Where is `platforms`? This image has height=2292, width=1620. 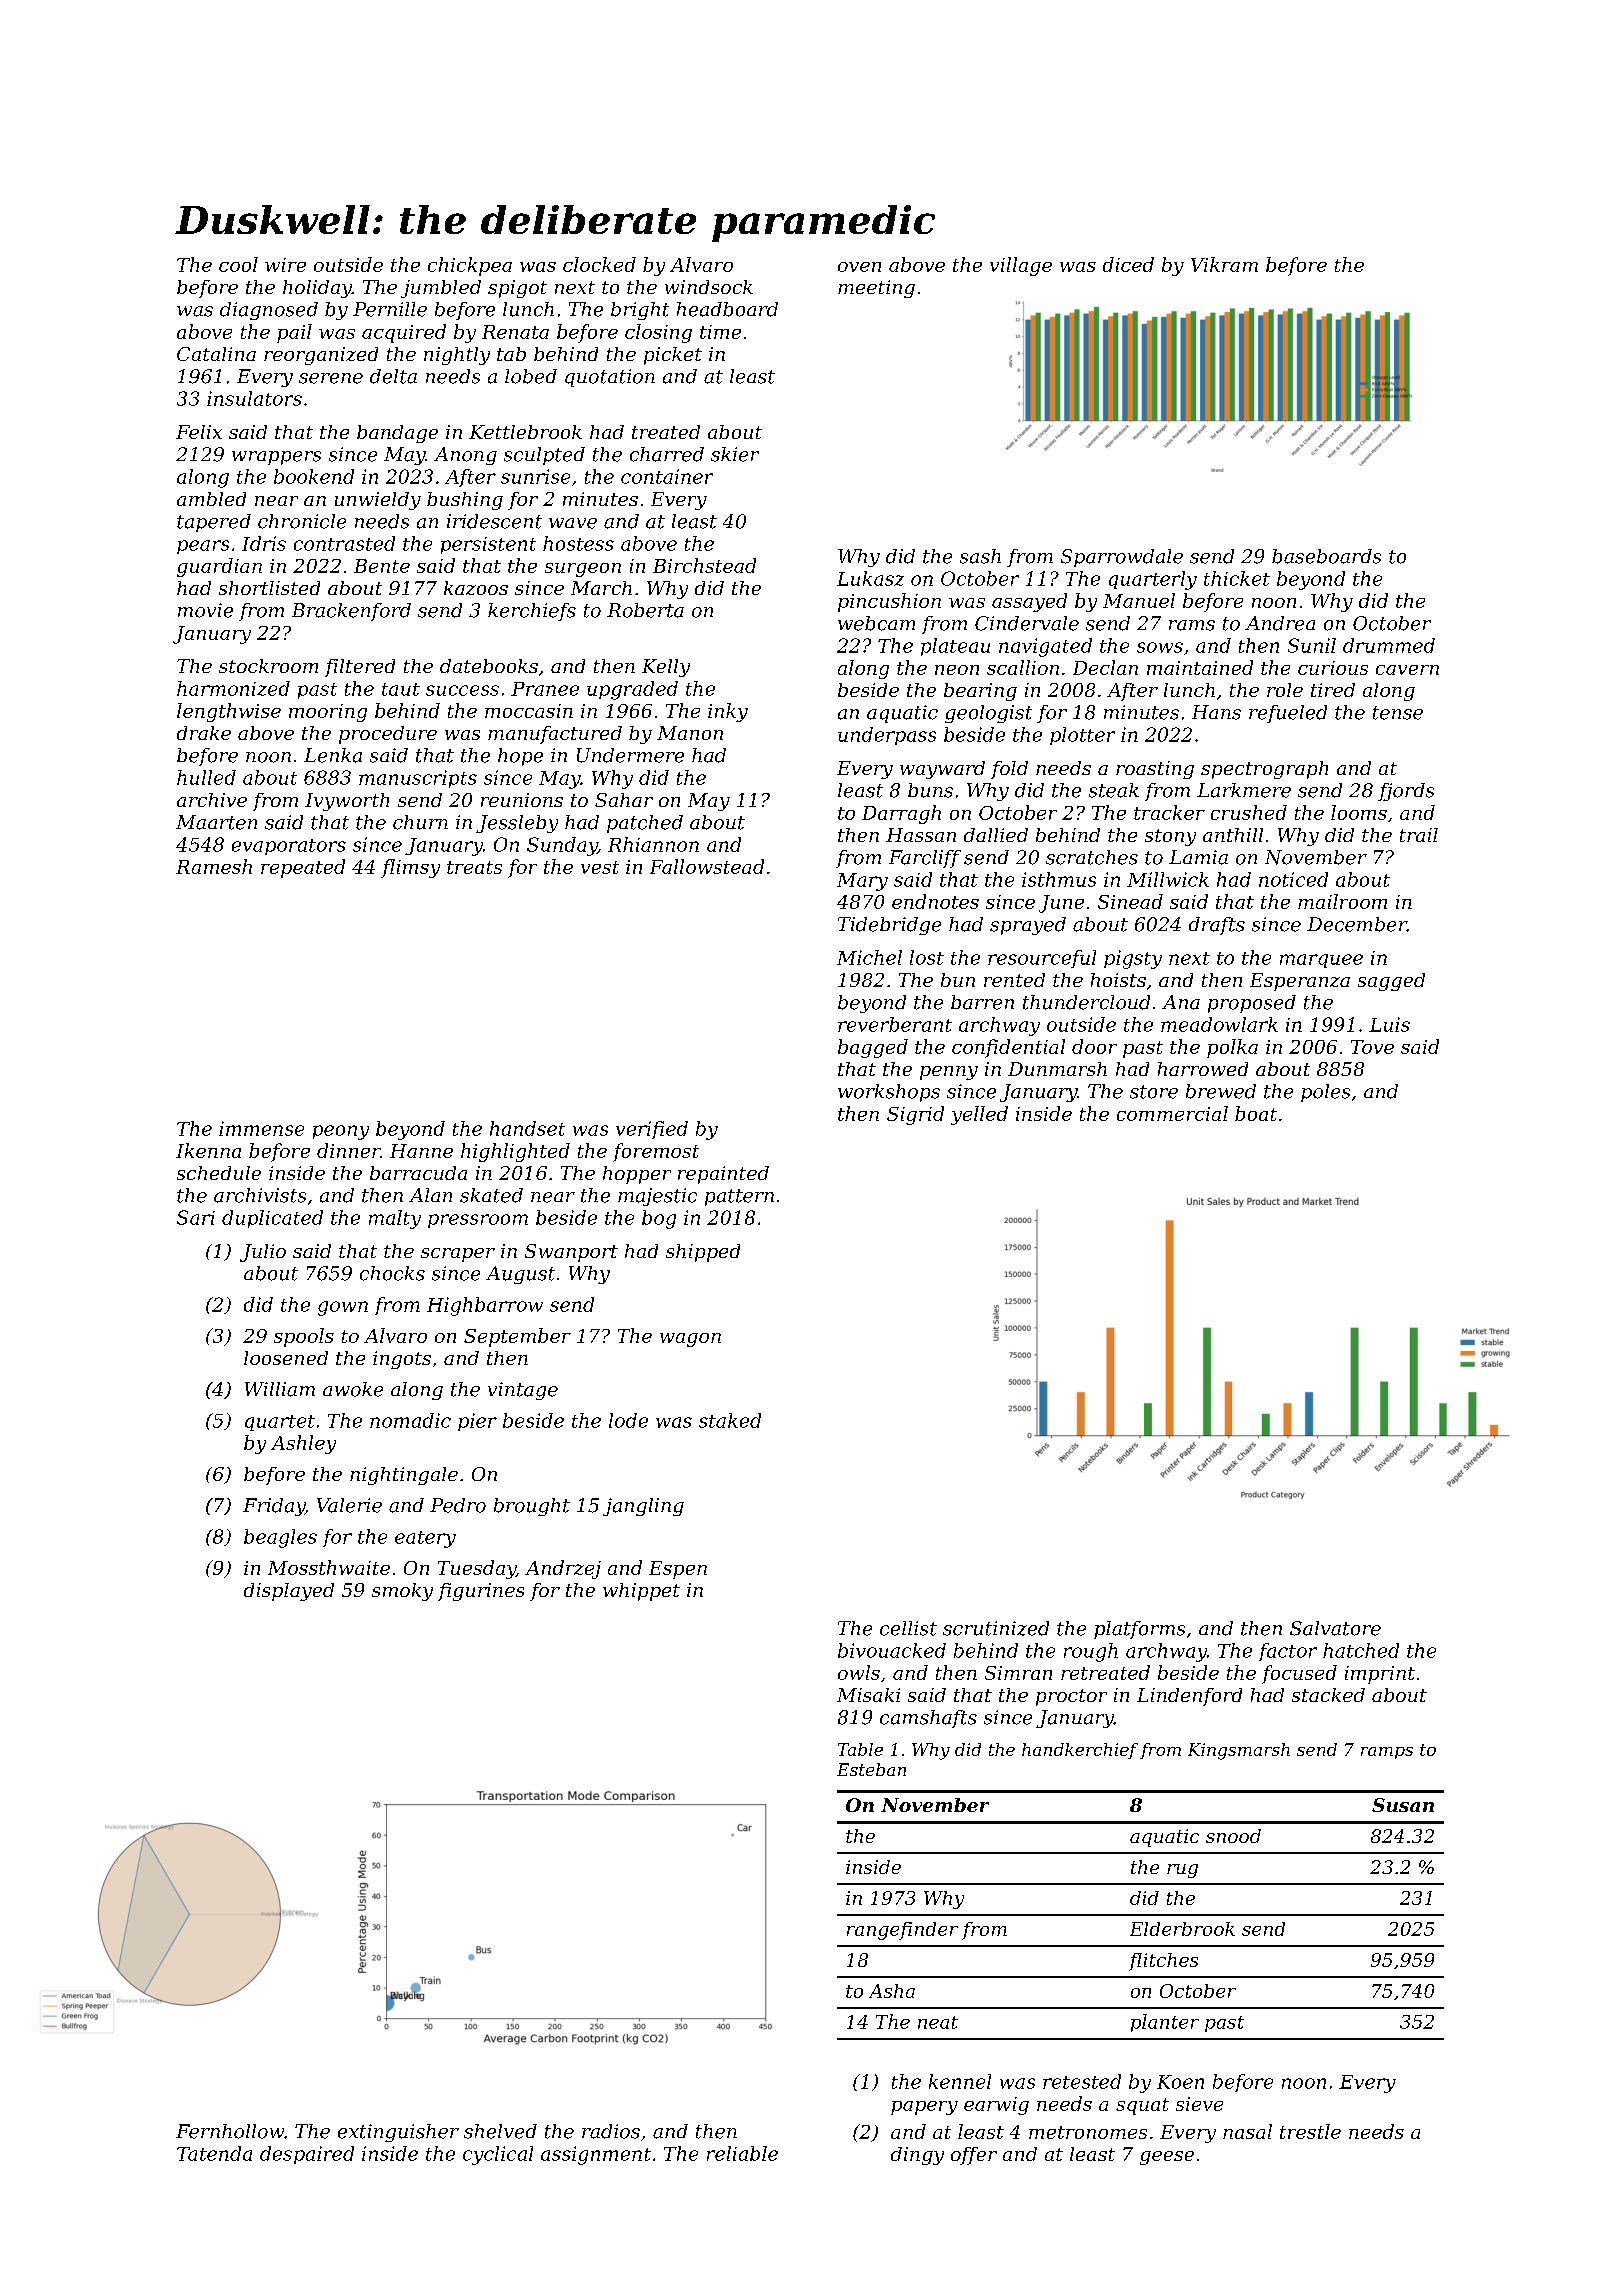 platforms is located at coordinates (1139, 1630).
